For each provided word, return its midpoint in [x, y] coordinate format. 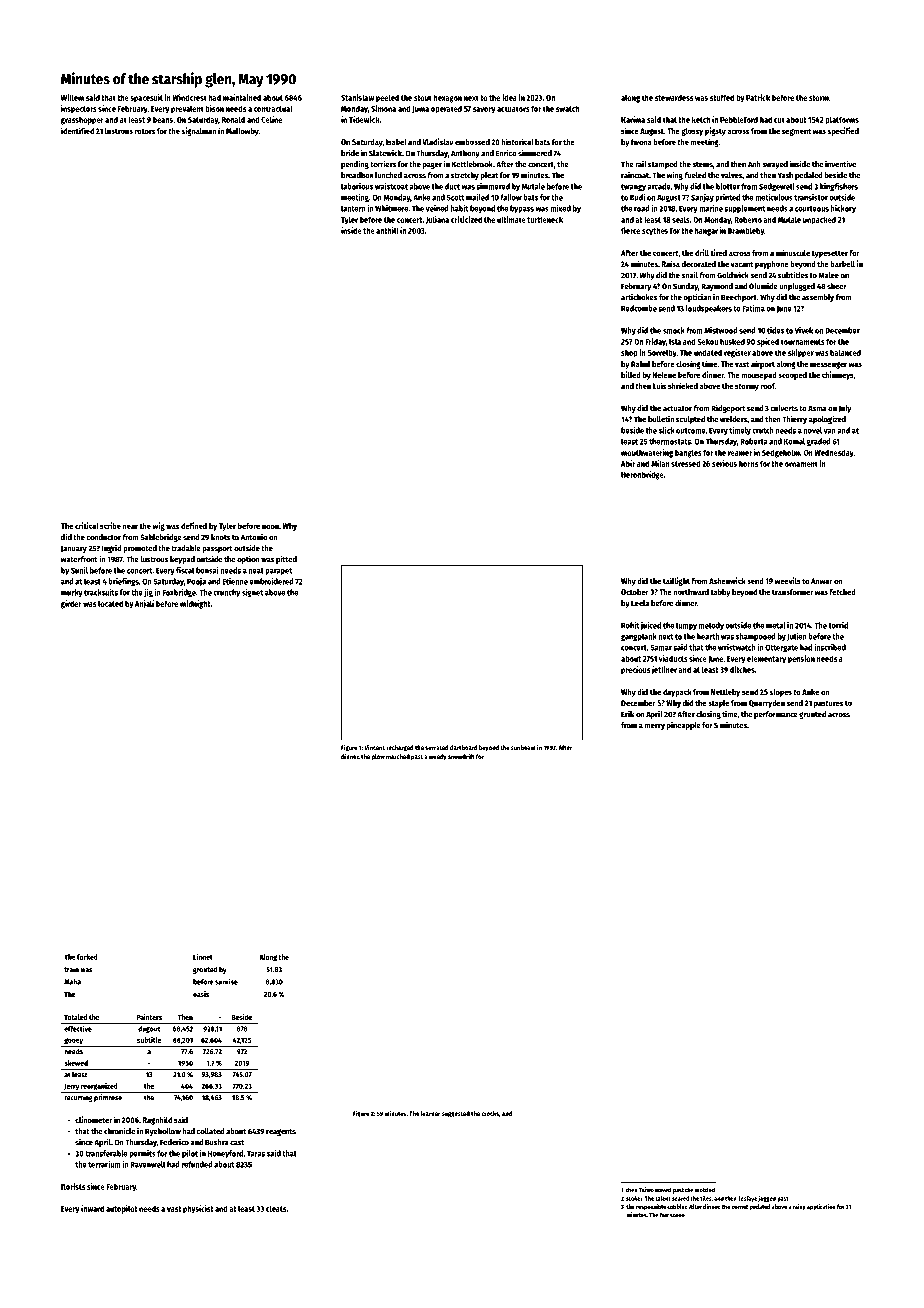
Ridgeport [728, 408]
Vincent [374, 747]
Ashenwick [727, 580]
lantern [353, 208]
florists [73, 1186]
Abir [628, 463]
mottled [705, 1190]
